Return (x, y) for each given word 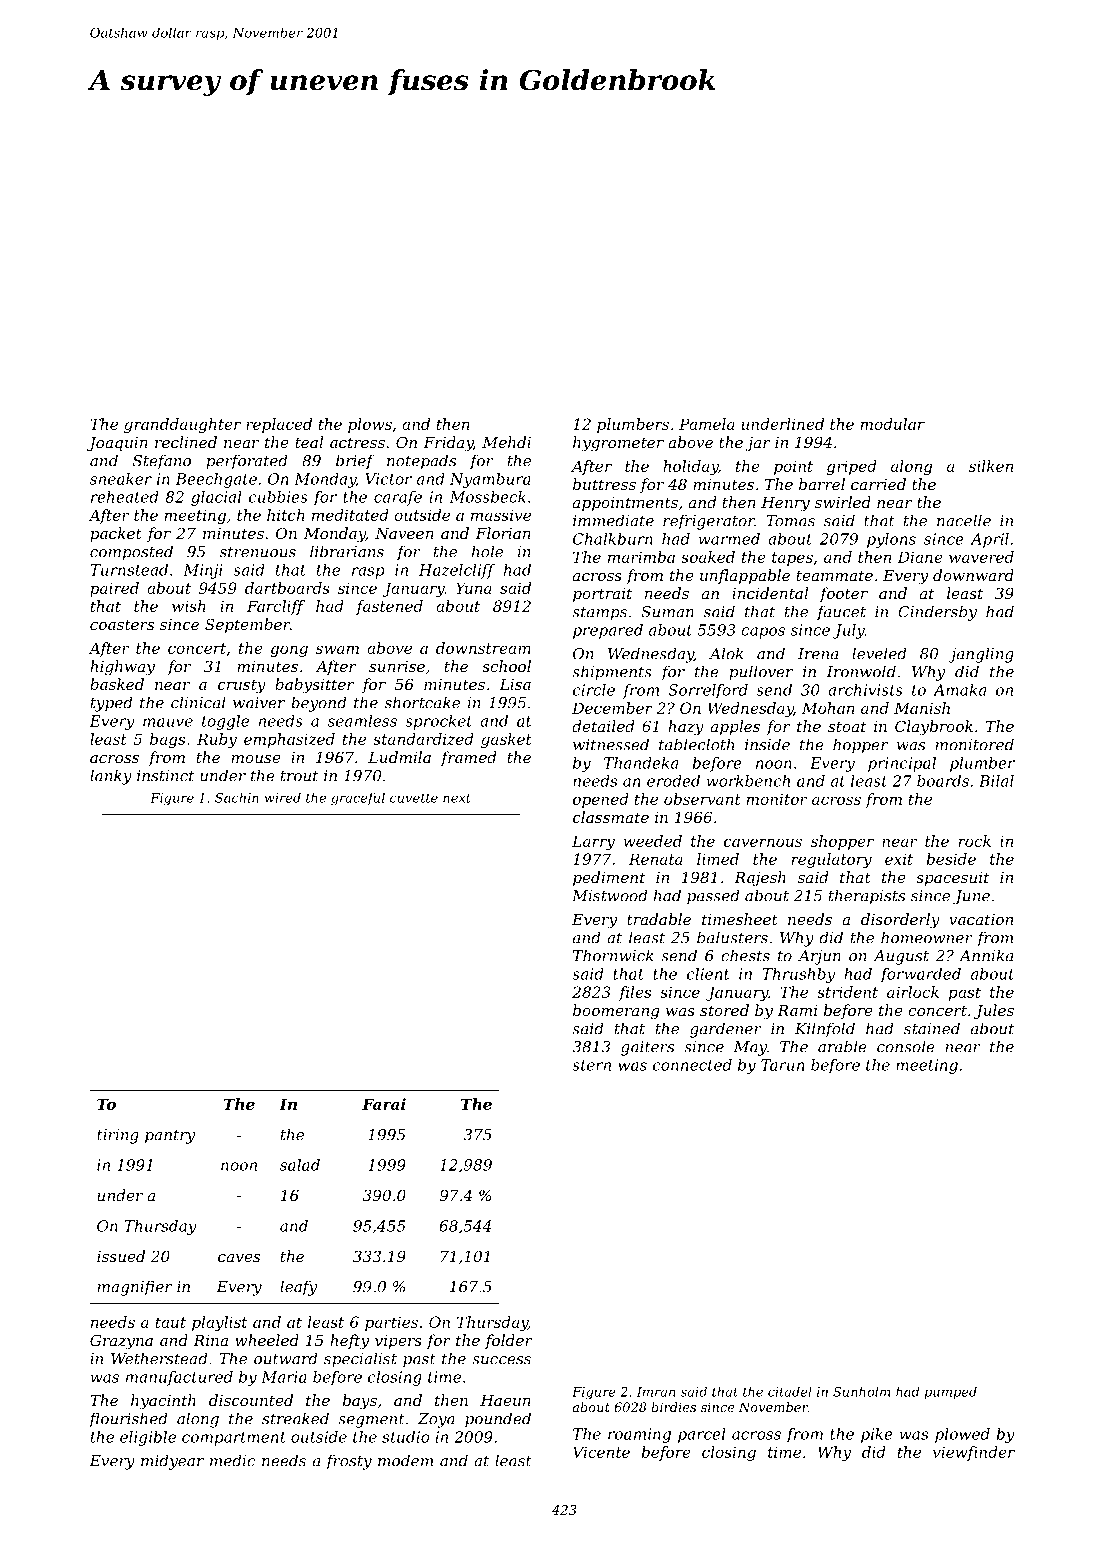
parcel (702, 1435)
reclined (186, 442)
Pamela (707, 424)
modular (892, 424)
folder (509, 1341)
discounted (251, 1400)
